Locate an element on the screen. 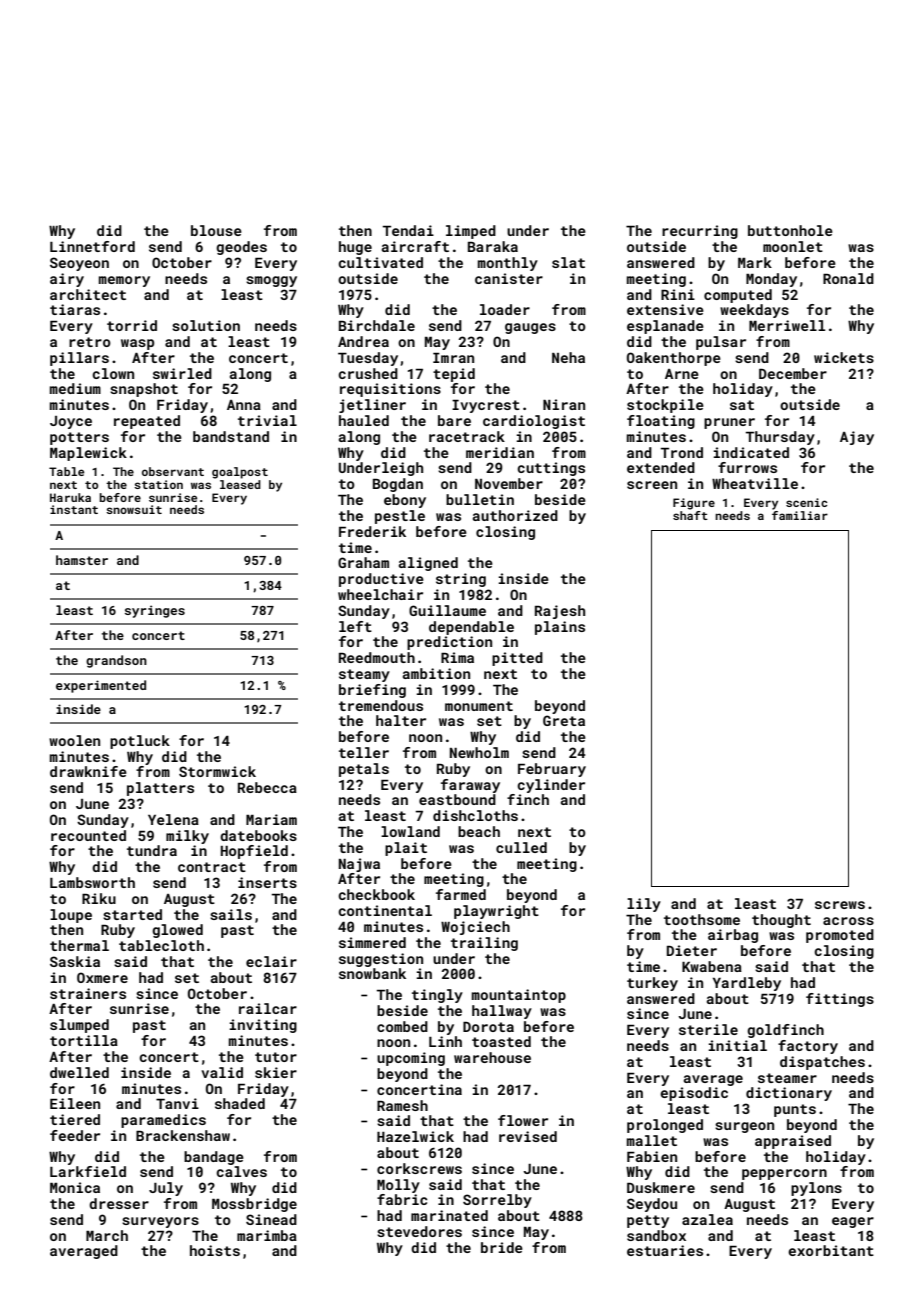 The image size is (924, 1308). snowbank is located at coordinates (372, 973).
